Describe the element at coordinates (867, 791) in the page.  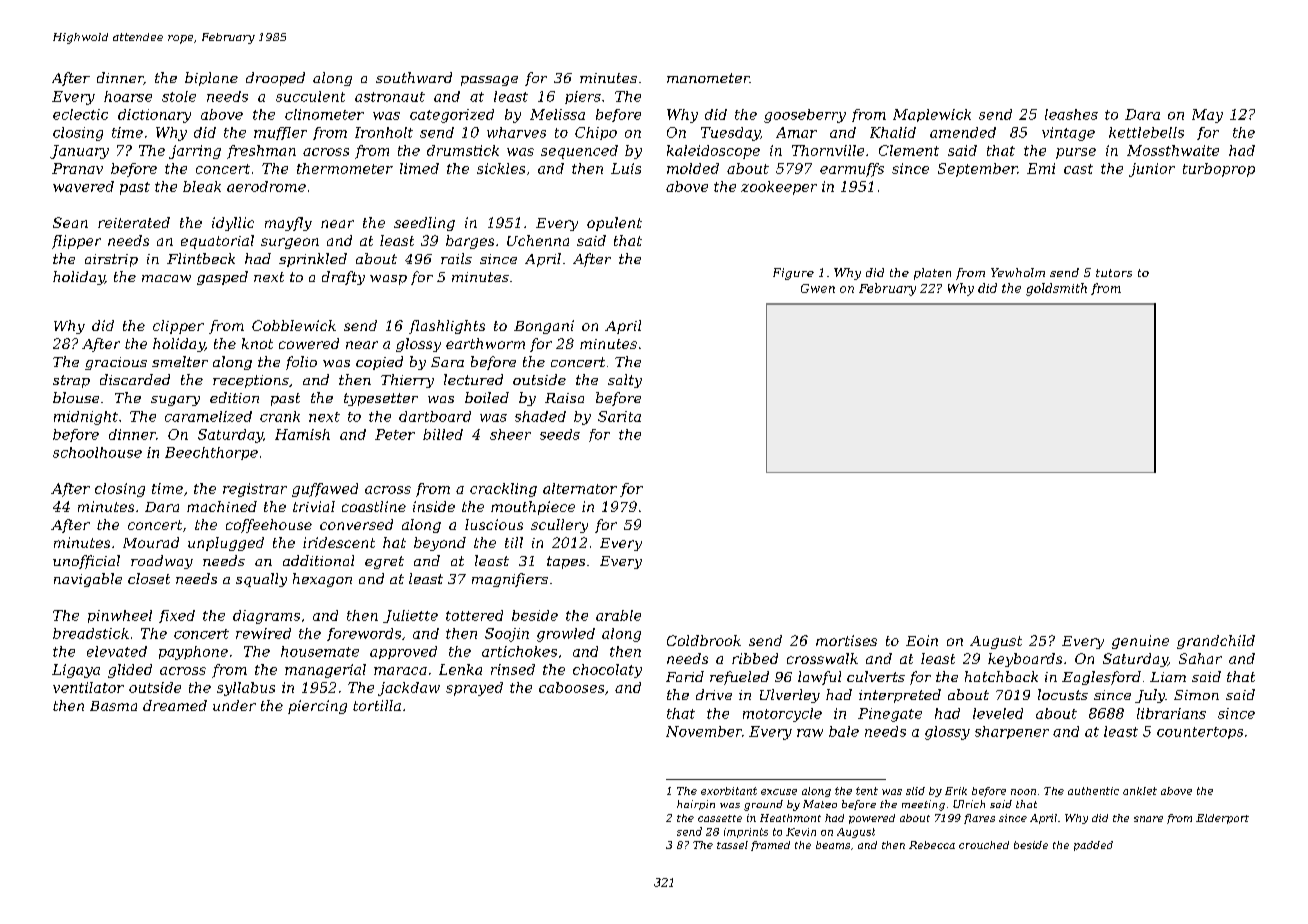
I see `tent` at that location.
